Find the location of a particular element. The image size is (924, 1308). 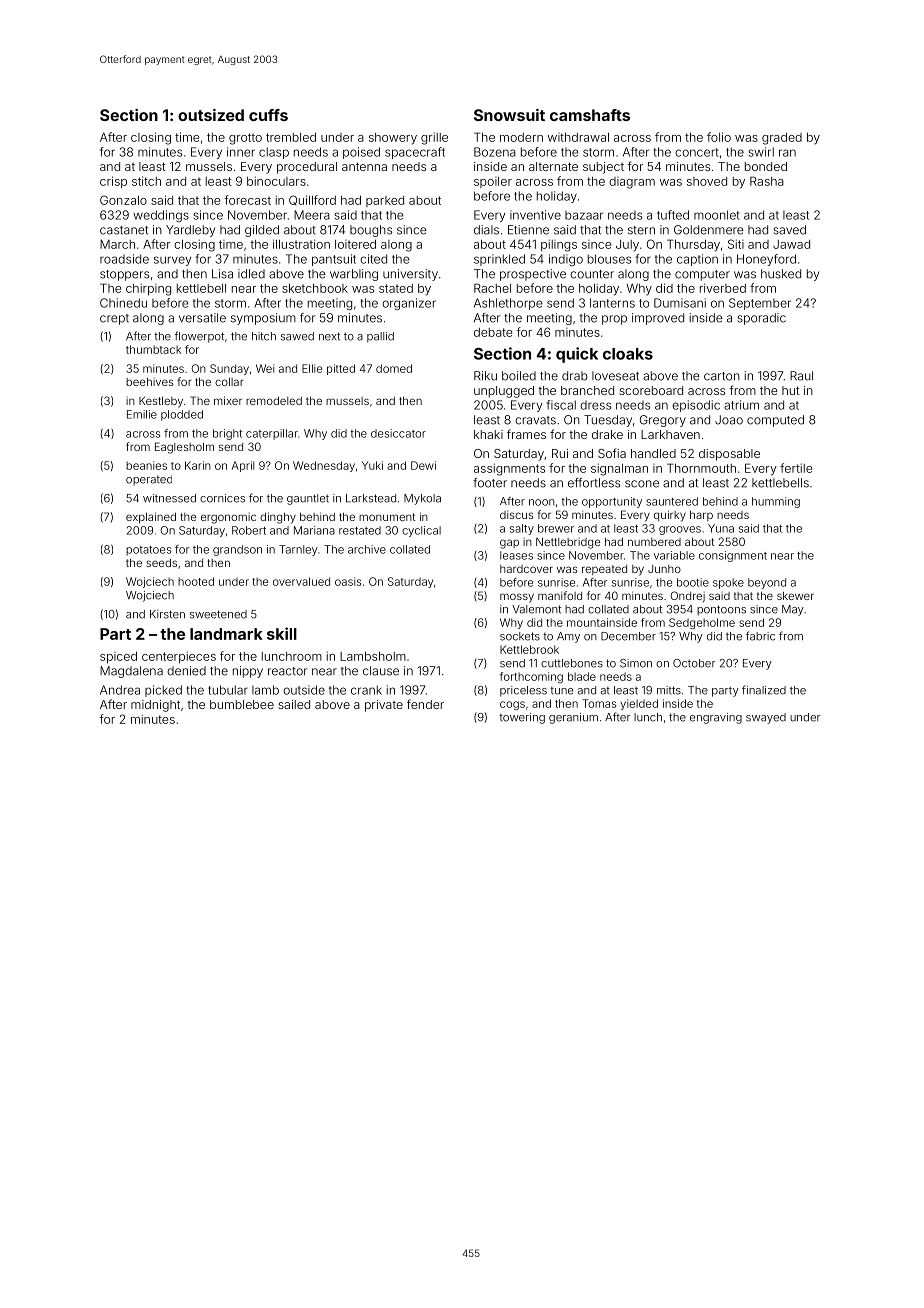

Wei is located at coordinates (265, 368).
